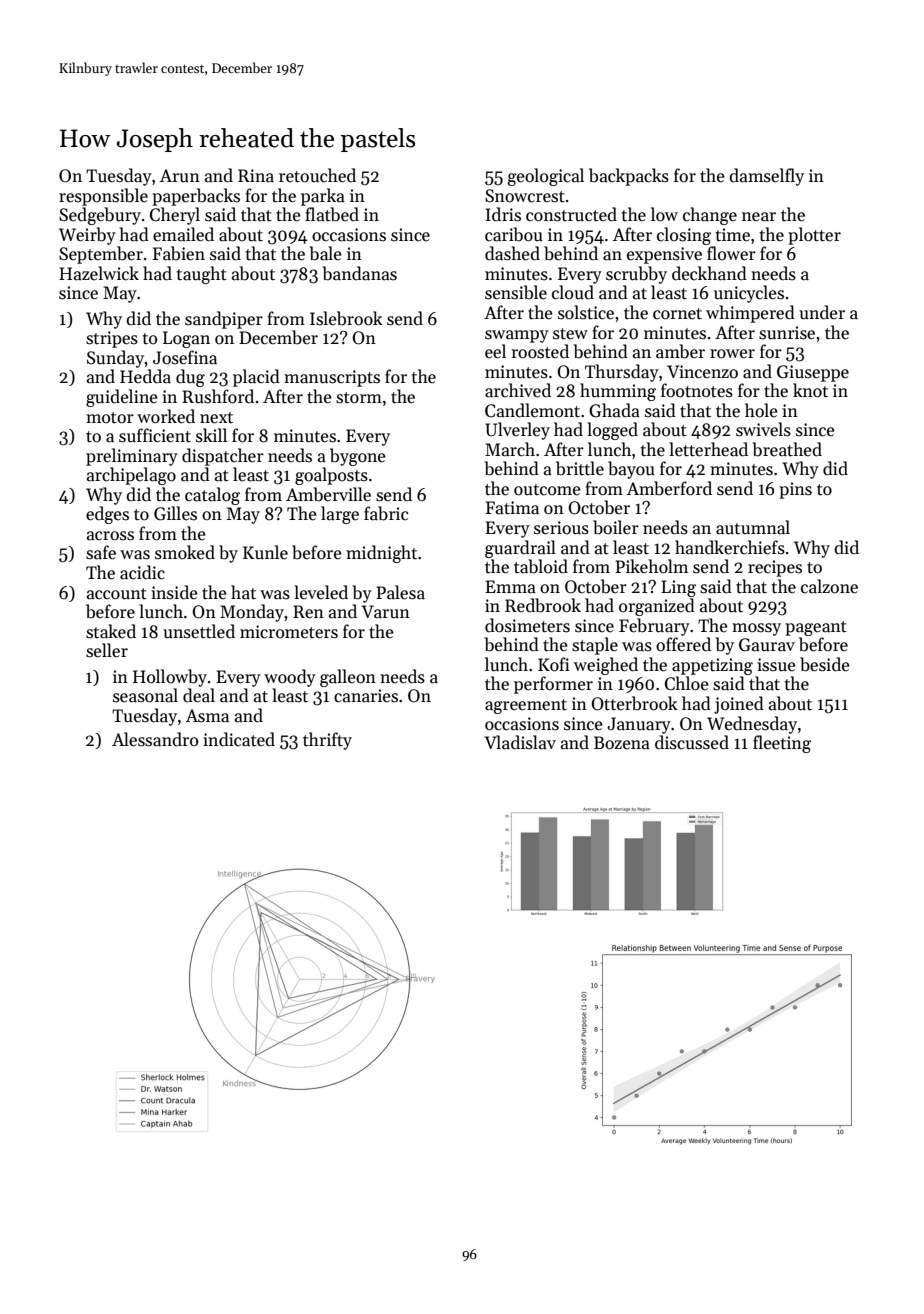  I want to click on galleon, so click(348, 678).
